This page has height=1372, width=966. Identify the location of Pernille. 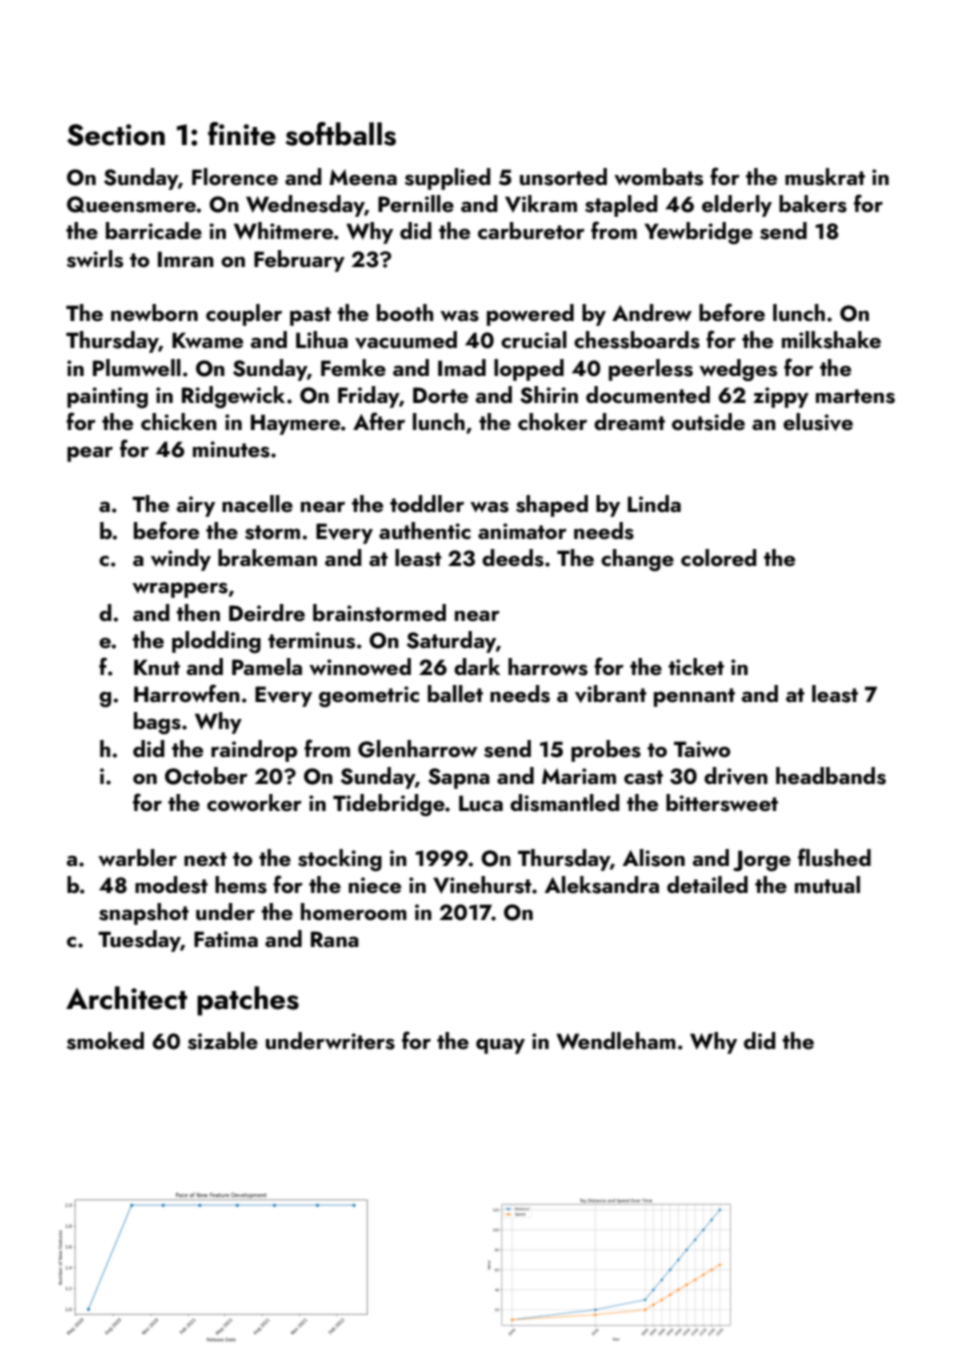
(416, 203).
